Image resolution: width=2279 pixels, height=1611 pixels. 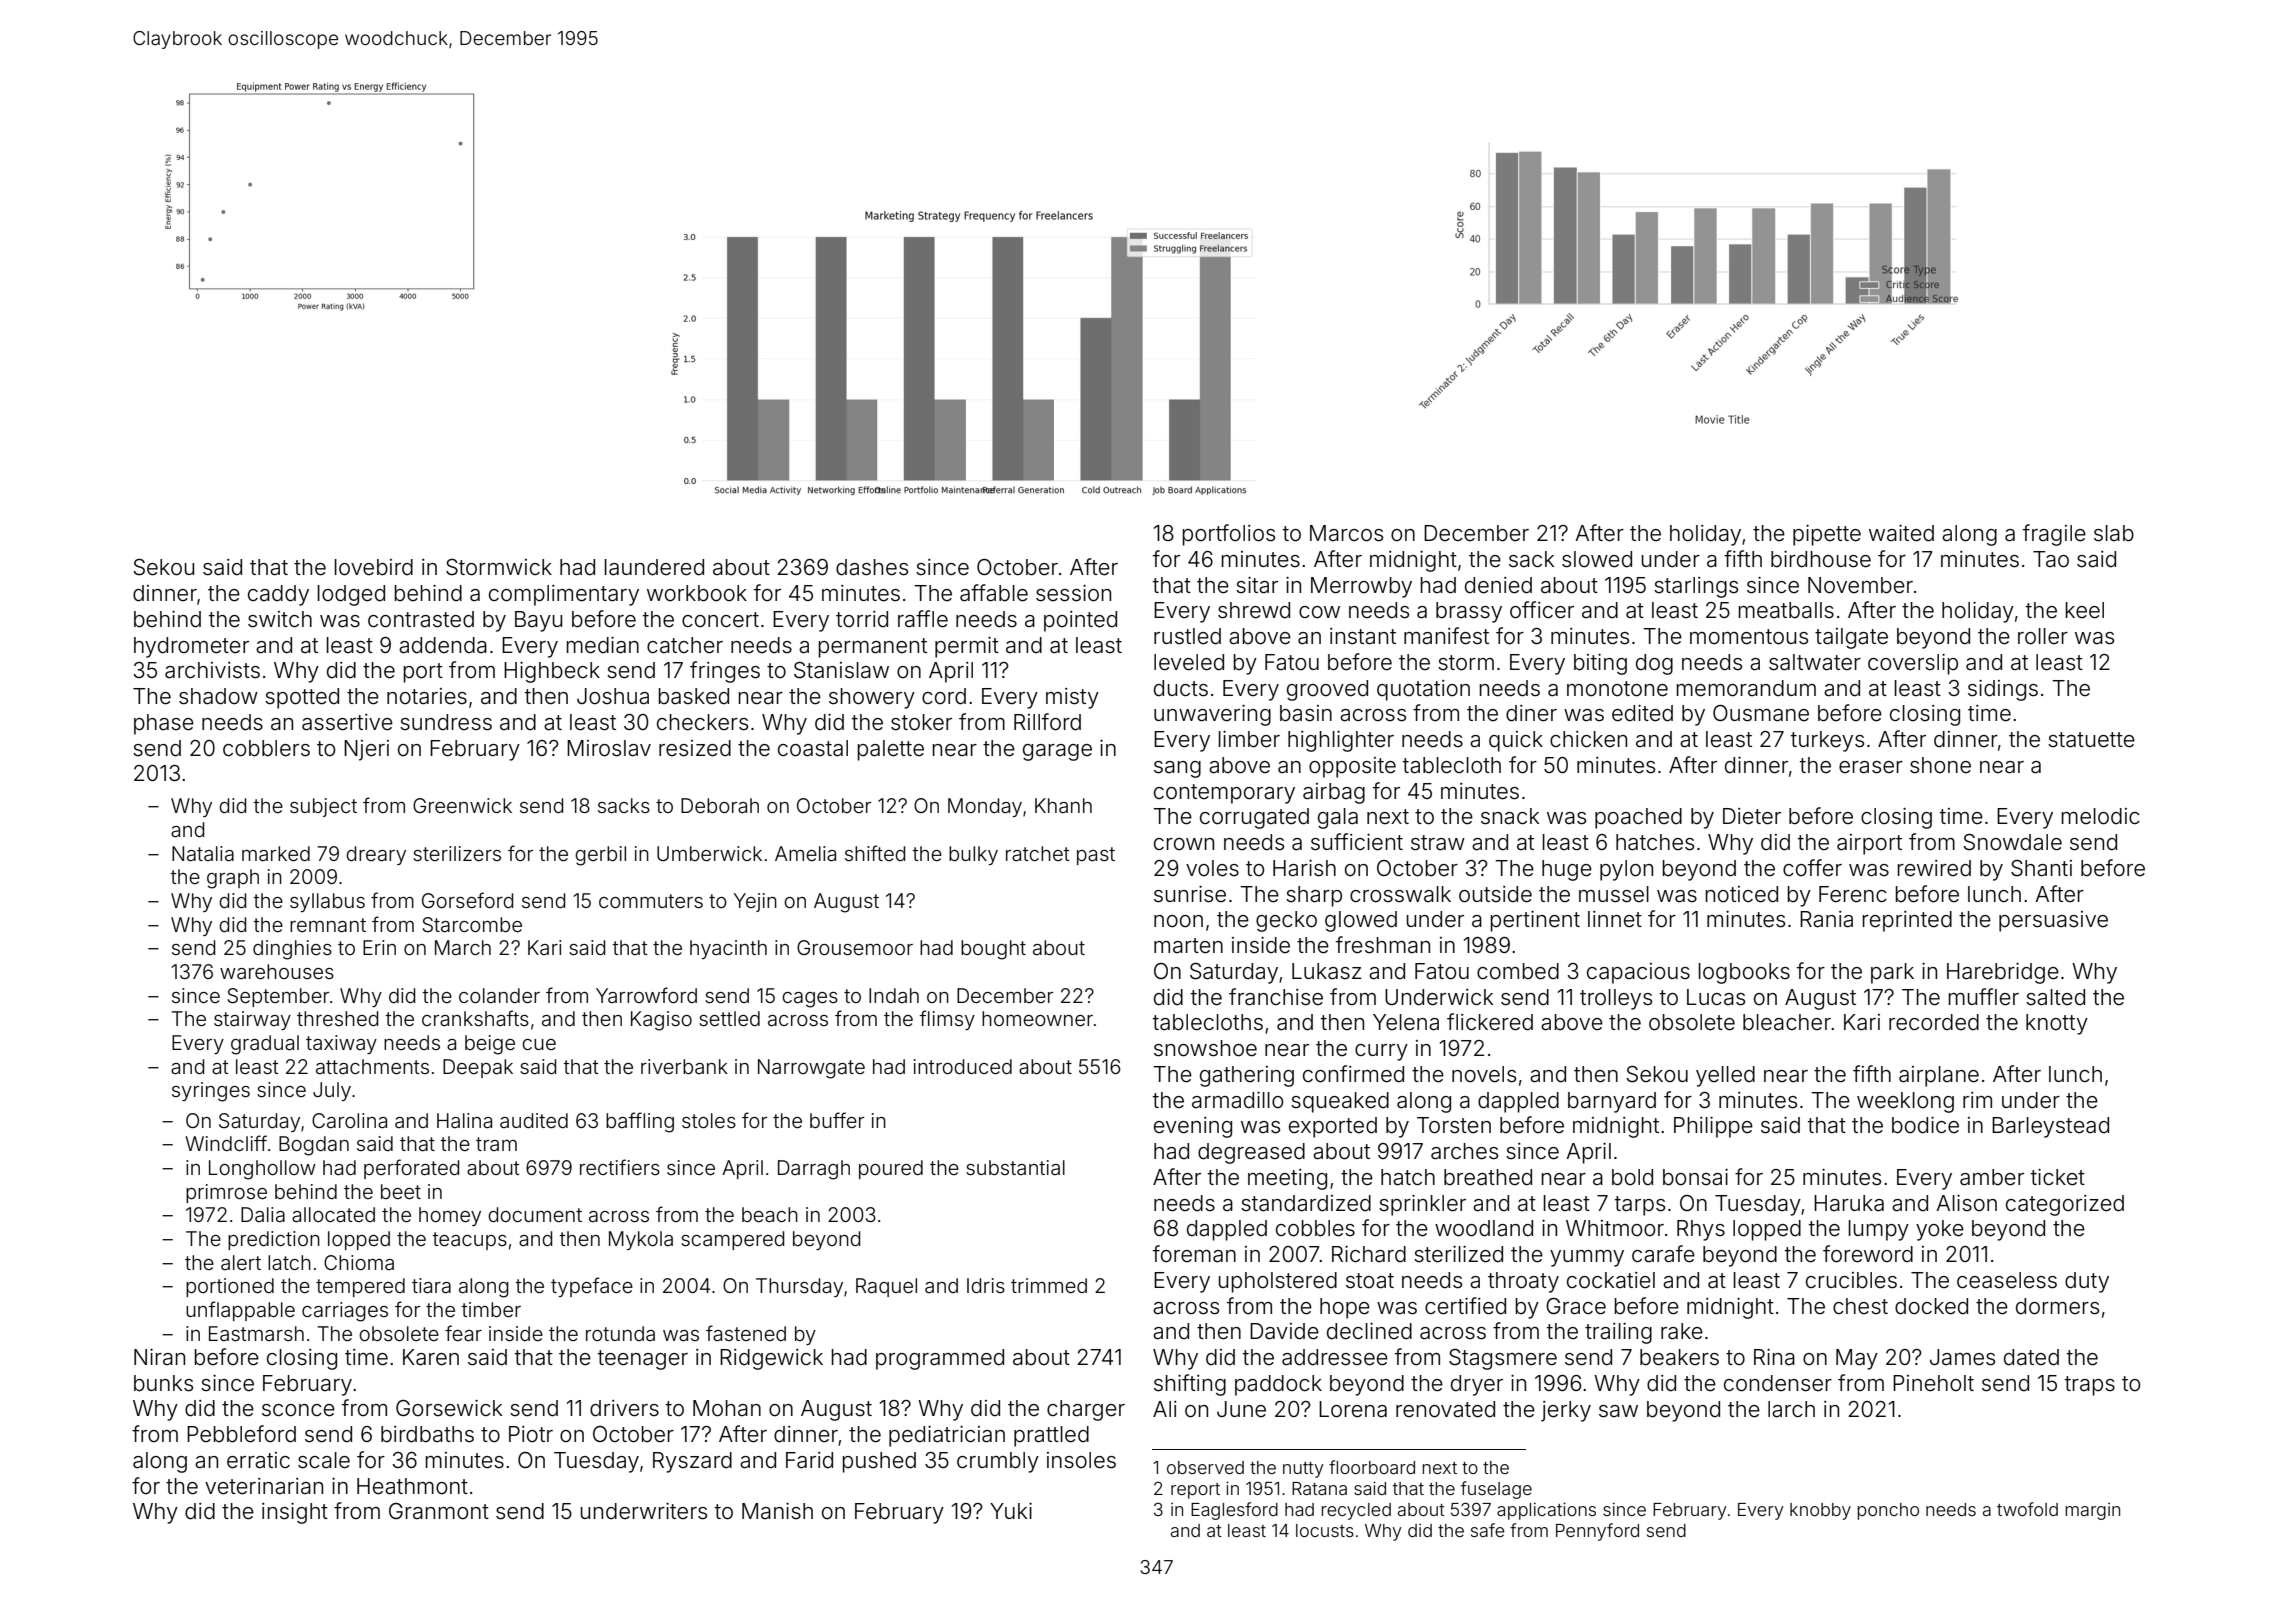 I want to click on Philippe, so click(x=1713, y=1127).
